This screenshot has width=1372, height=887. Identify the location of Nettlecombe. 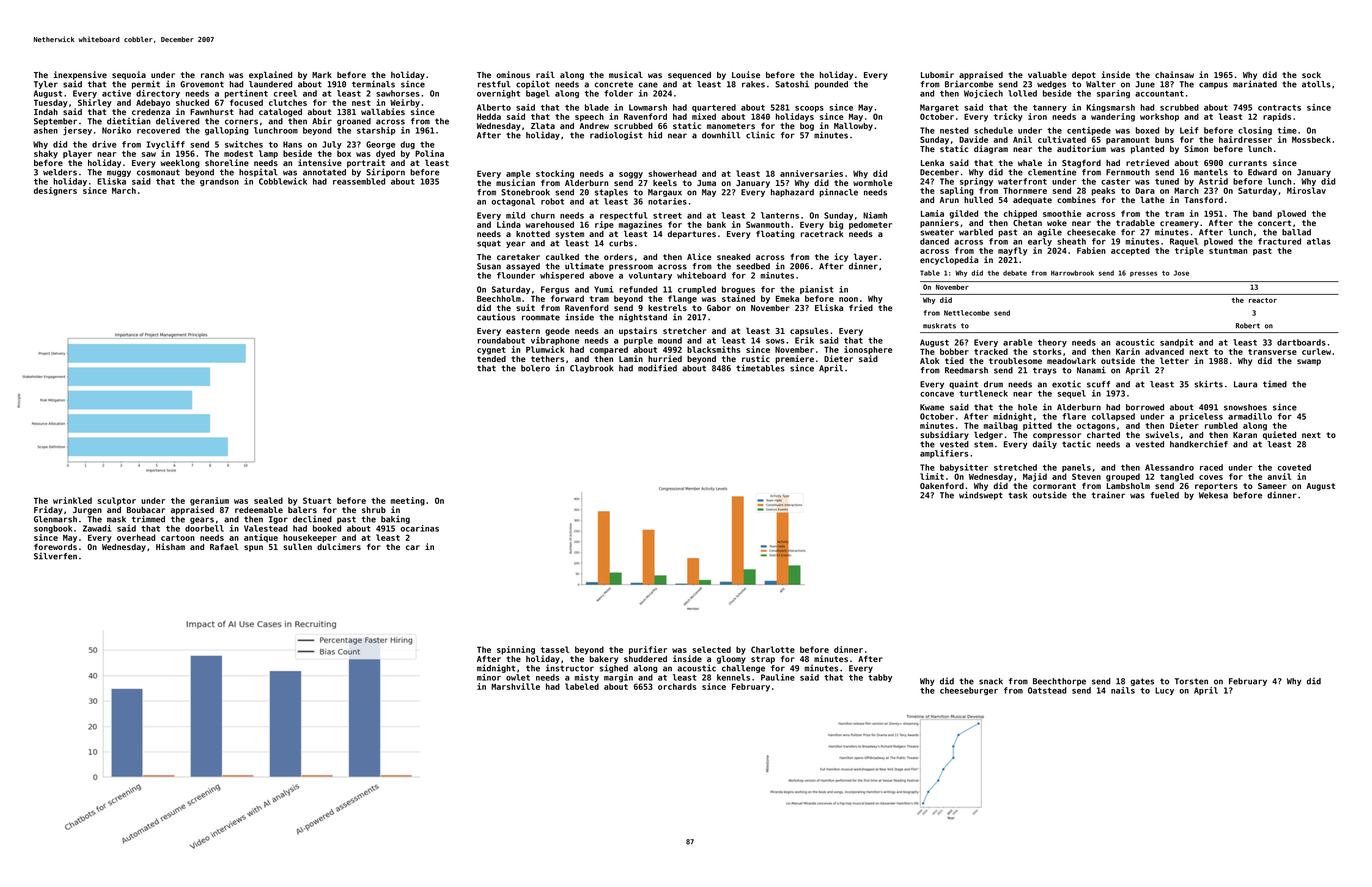
(967, 313).
